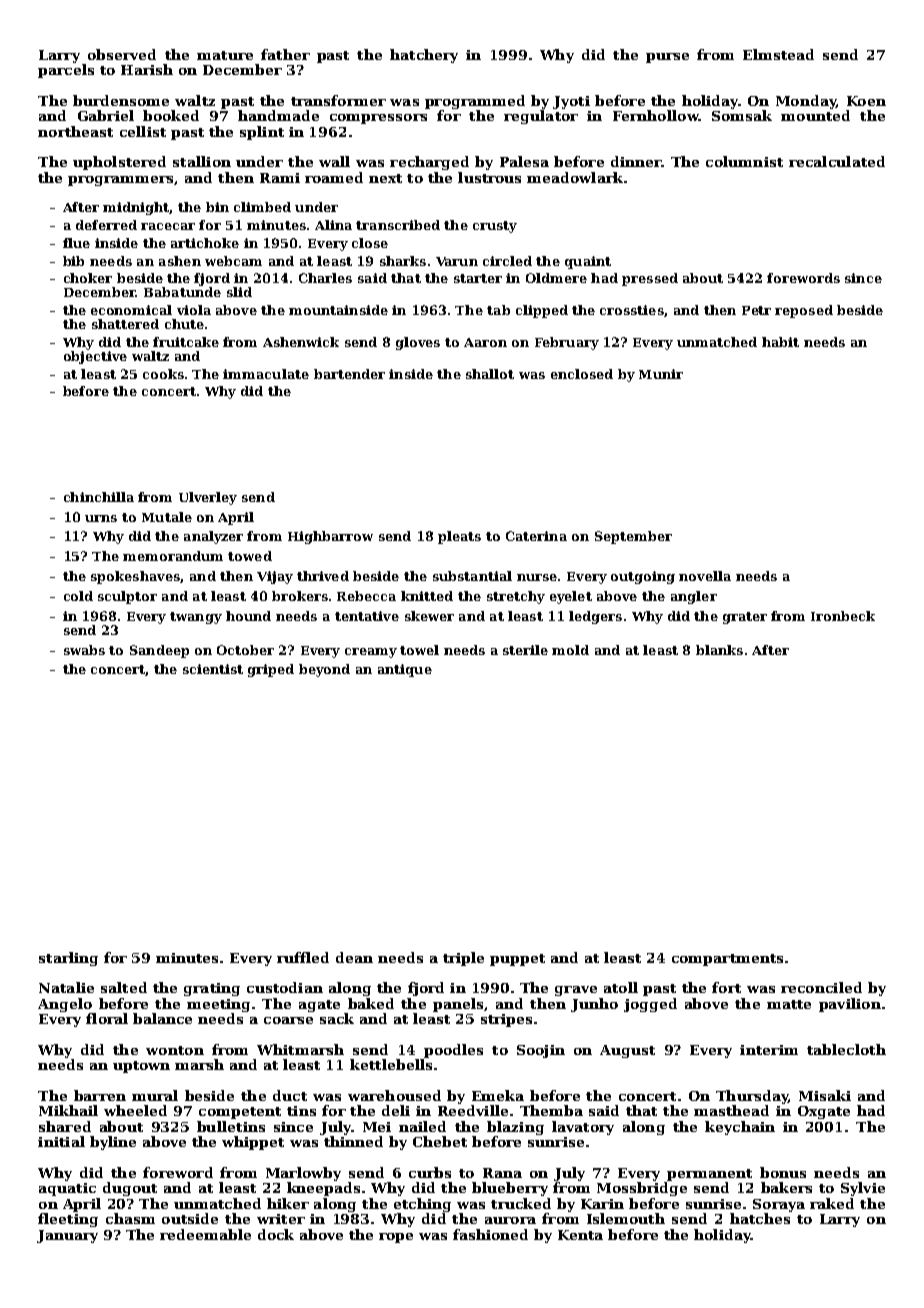 This document has height=1308, width=924. I want to click on puppet, so click(517, 960).
